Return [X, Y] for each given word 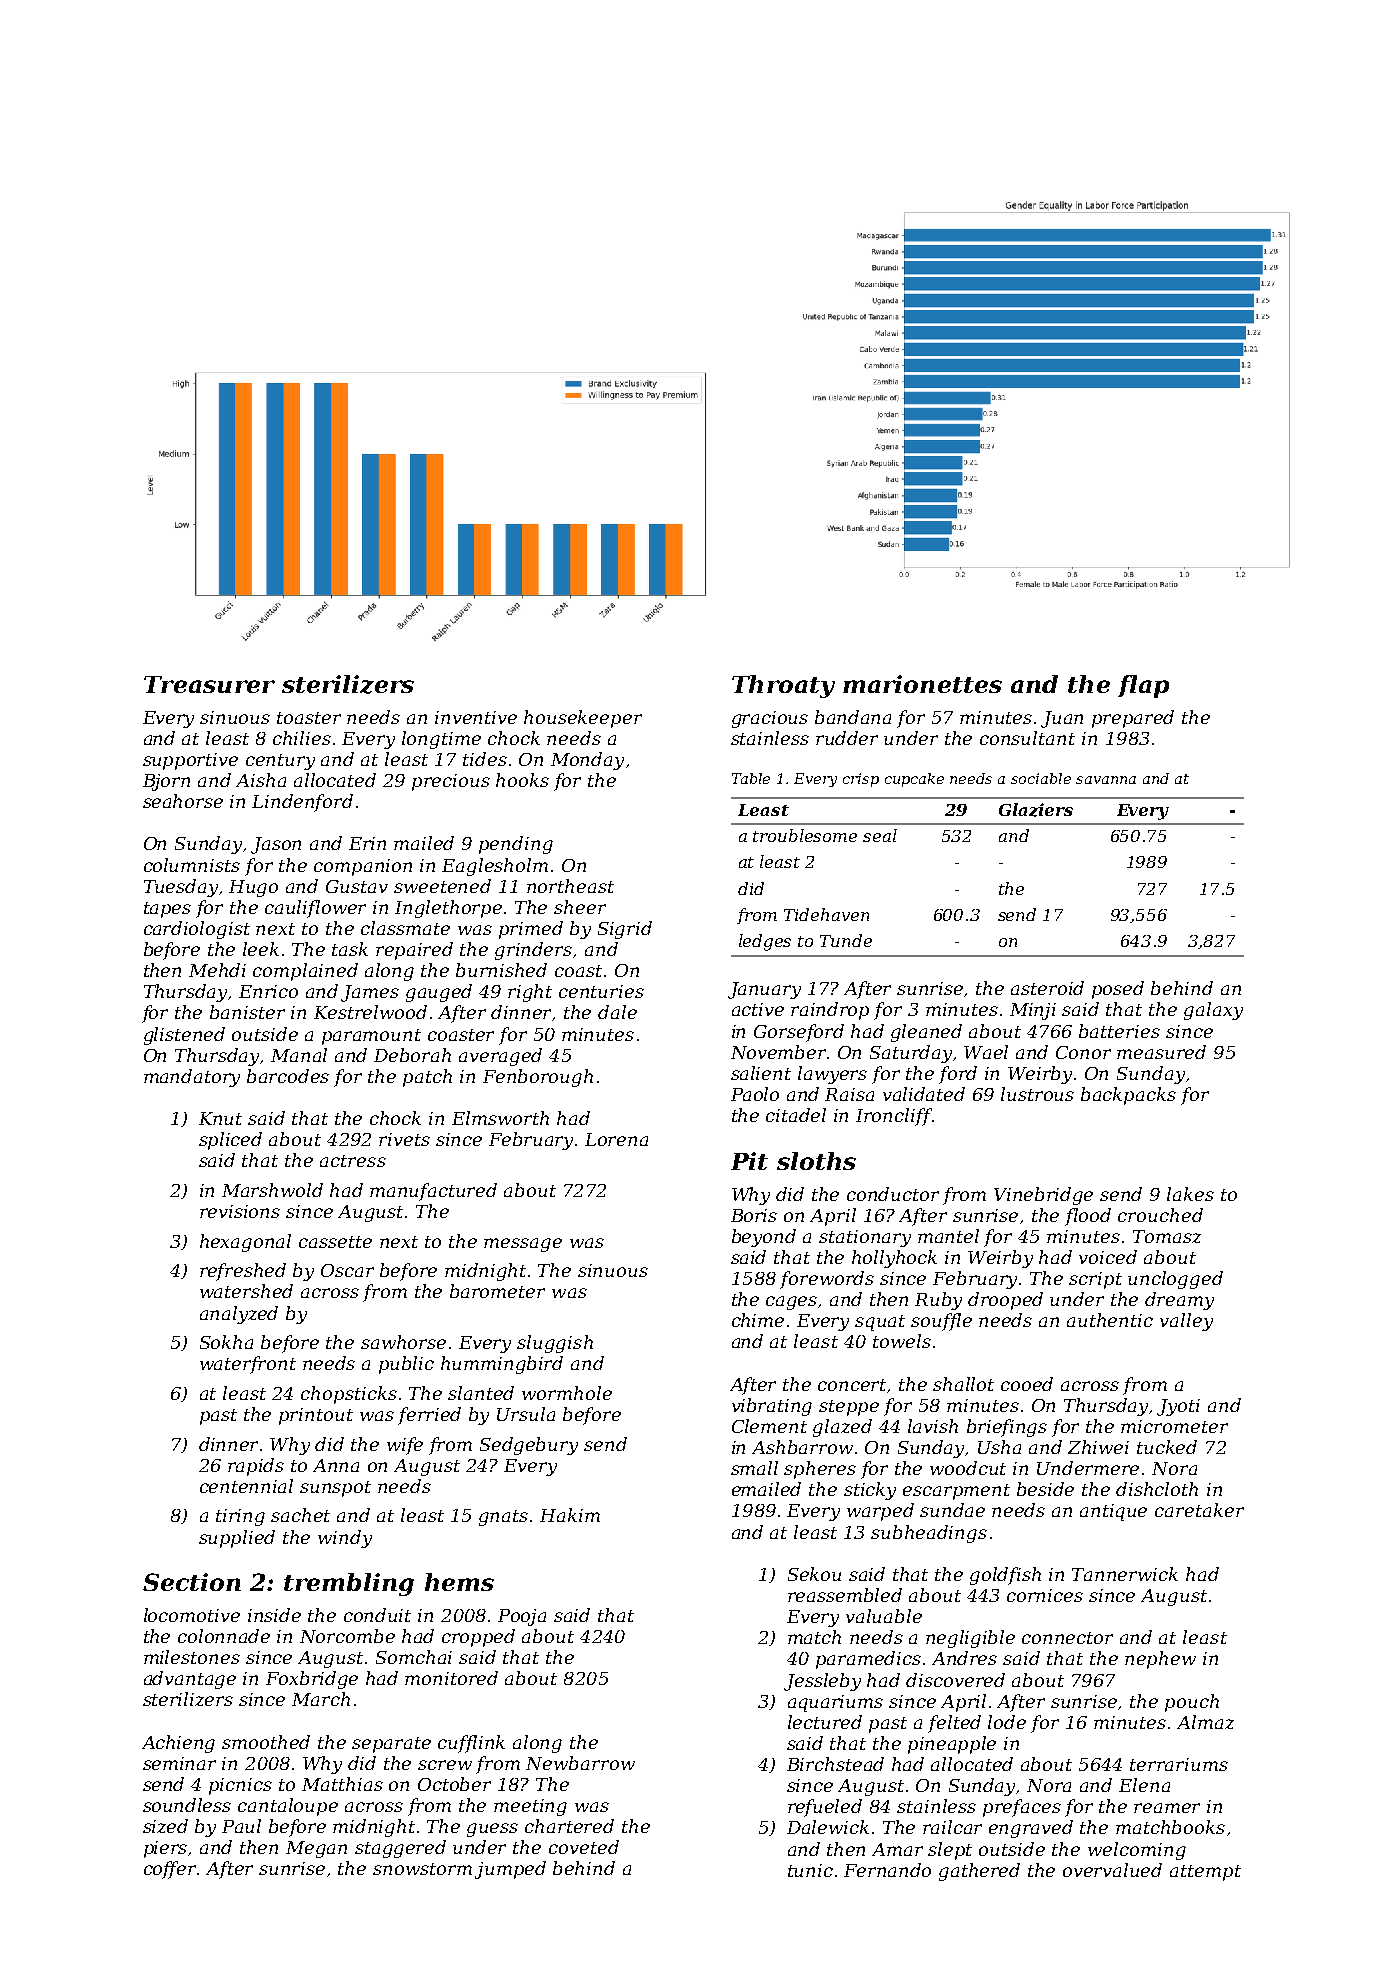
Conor [1083, 1052]
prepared [1133, 719]
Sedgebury [529, 1446]
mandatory [192, 1078]
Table [751, 778]
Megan [316, 1849]
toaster [309, 718]
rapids [256, 1467]
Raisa [849, 1094]
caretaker [1199, 1510]
